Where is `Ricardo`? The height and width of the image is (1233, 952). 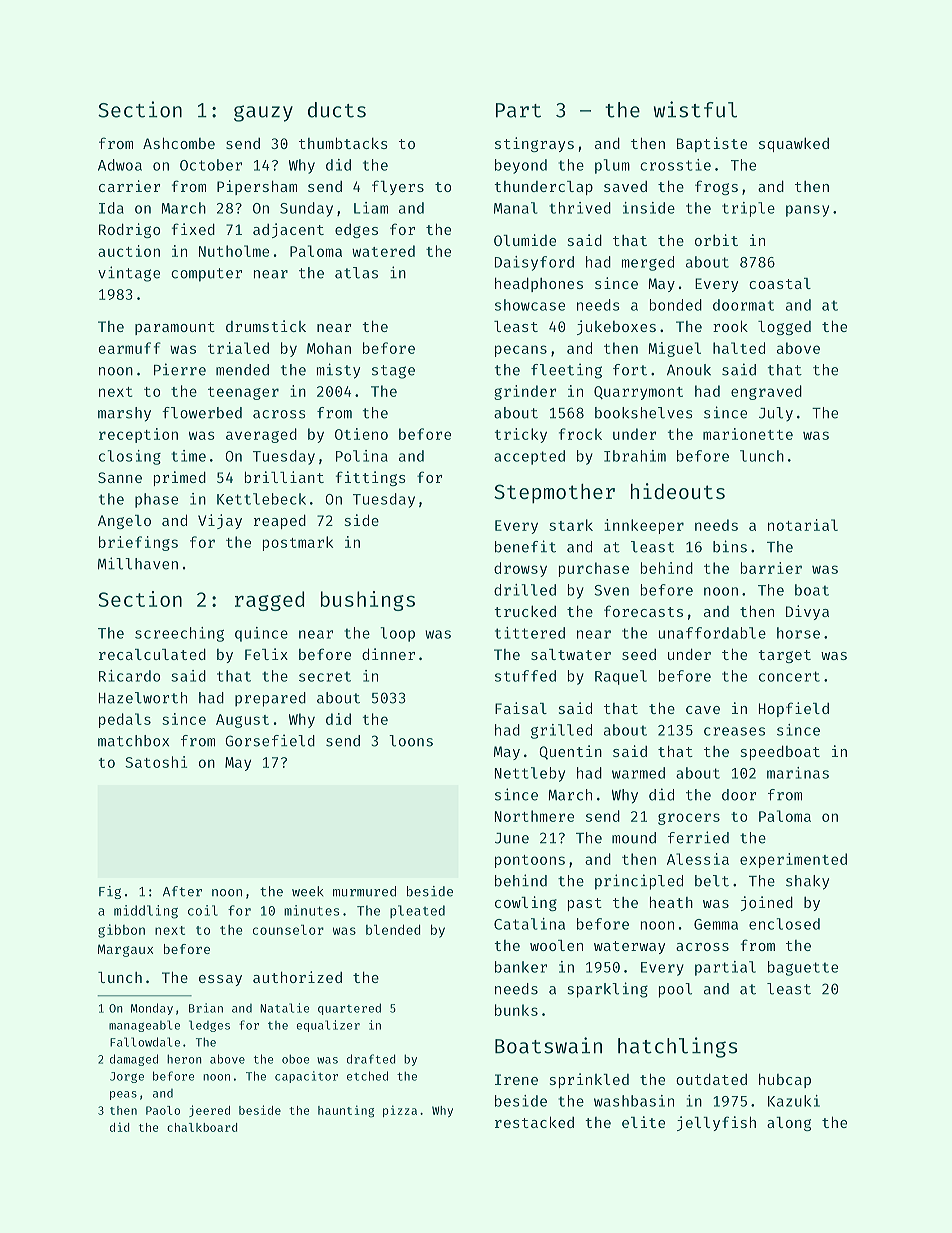 Ricardo is located at coordinates (129, 676).
